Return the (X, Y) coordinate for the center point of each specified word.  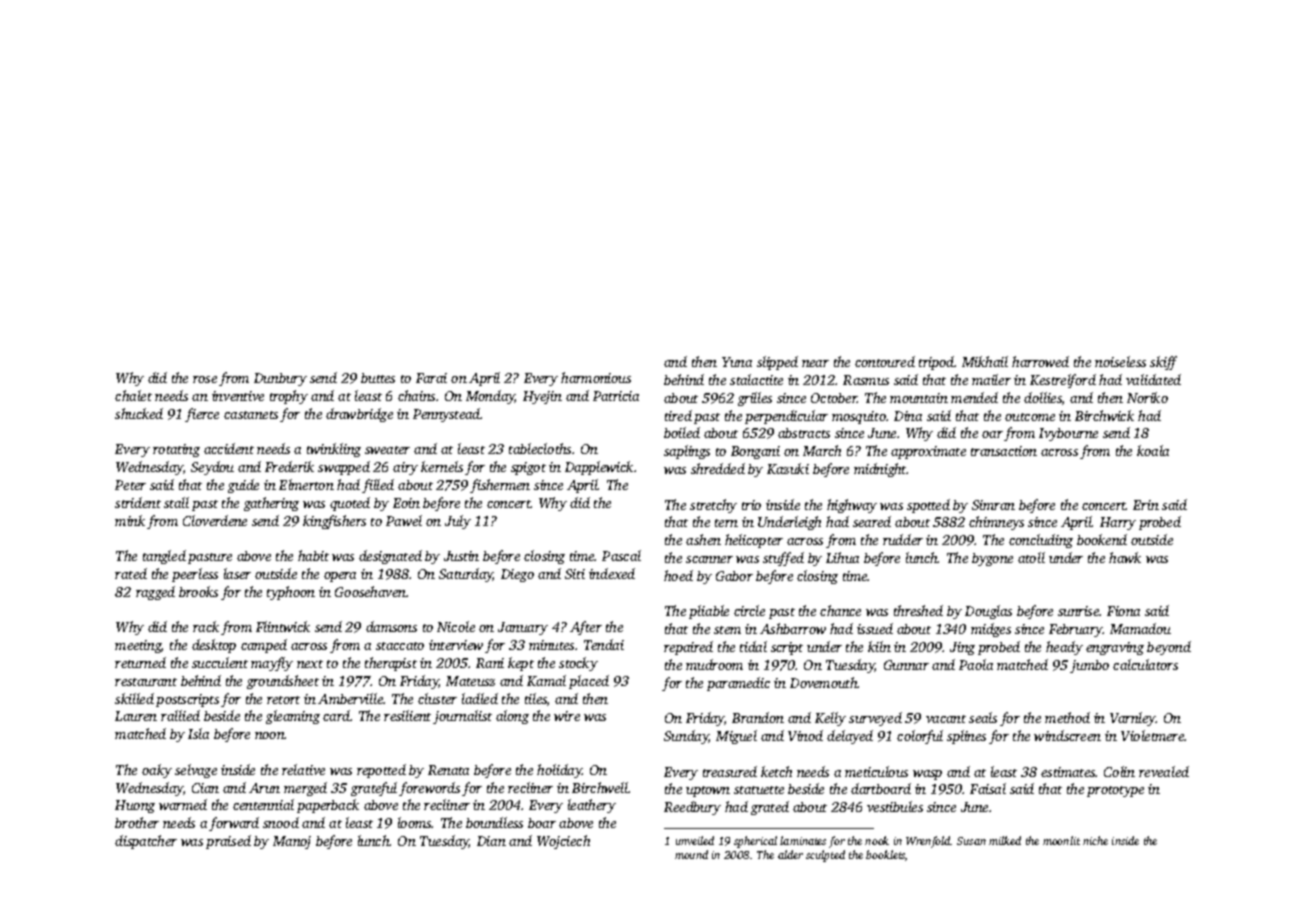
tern (726, 523)
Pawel (404, 520)
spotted (928, 506)
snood (281, 822)
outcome (1030, 417)
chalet (133, 395)
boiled (682, 432)
